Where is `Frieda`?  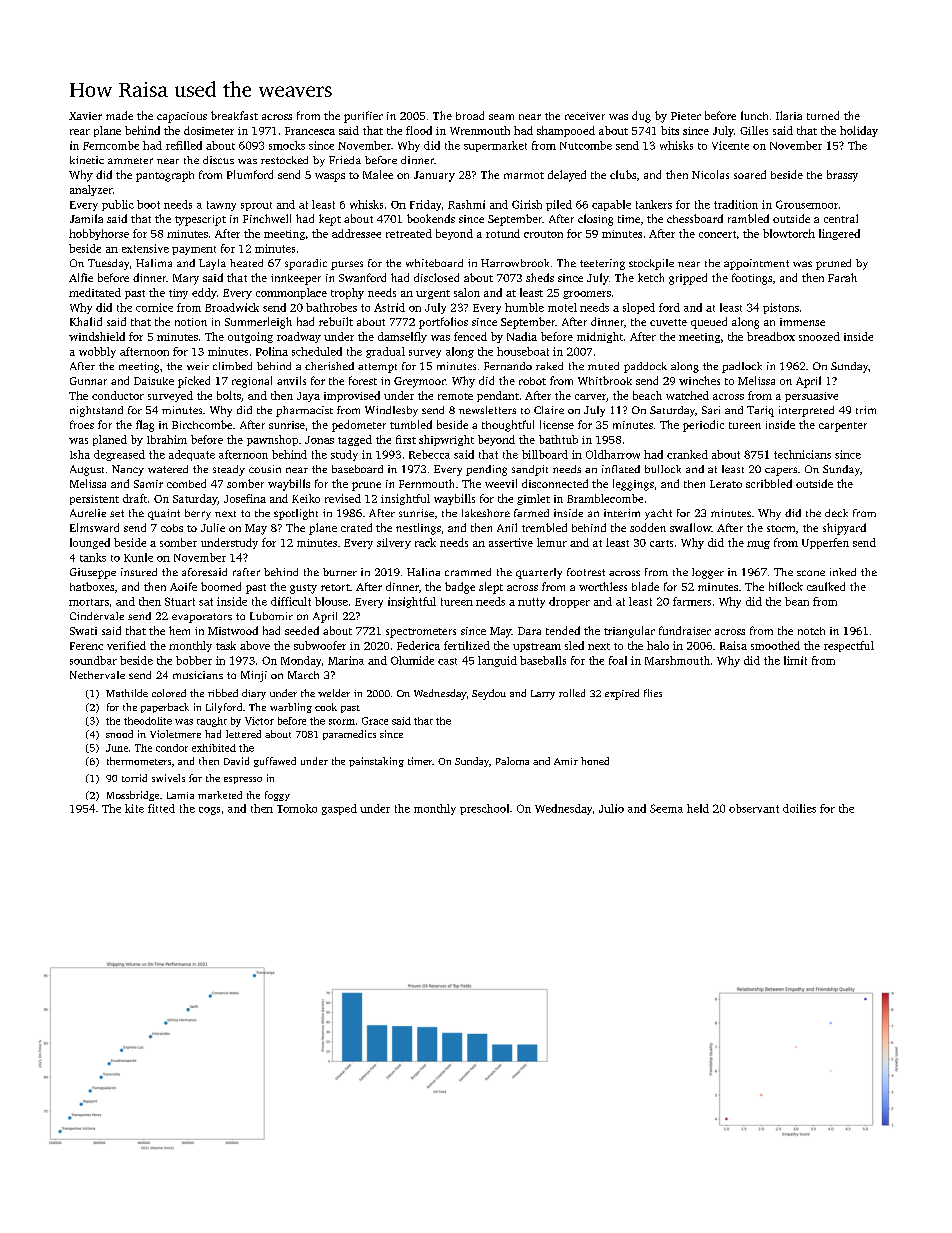
Frieda is located at coordinates (345, 160).
